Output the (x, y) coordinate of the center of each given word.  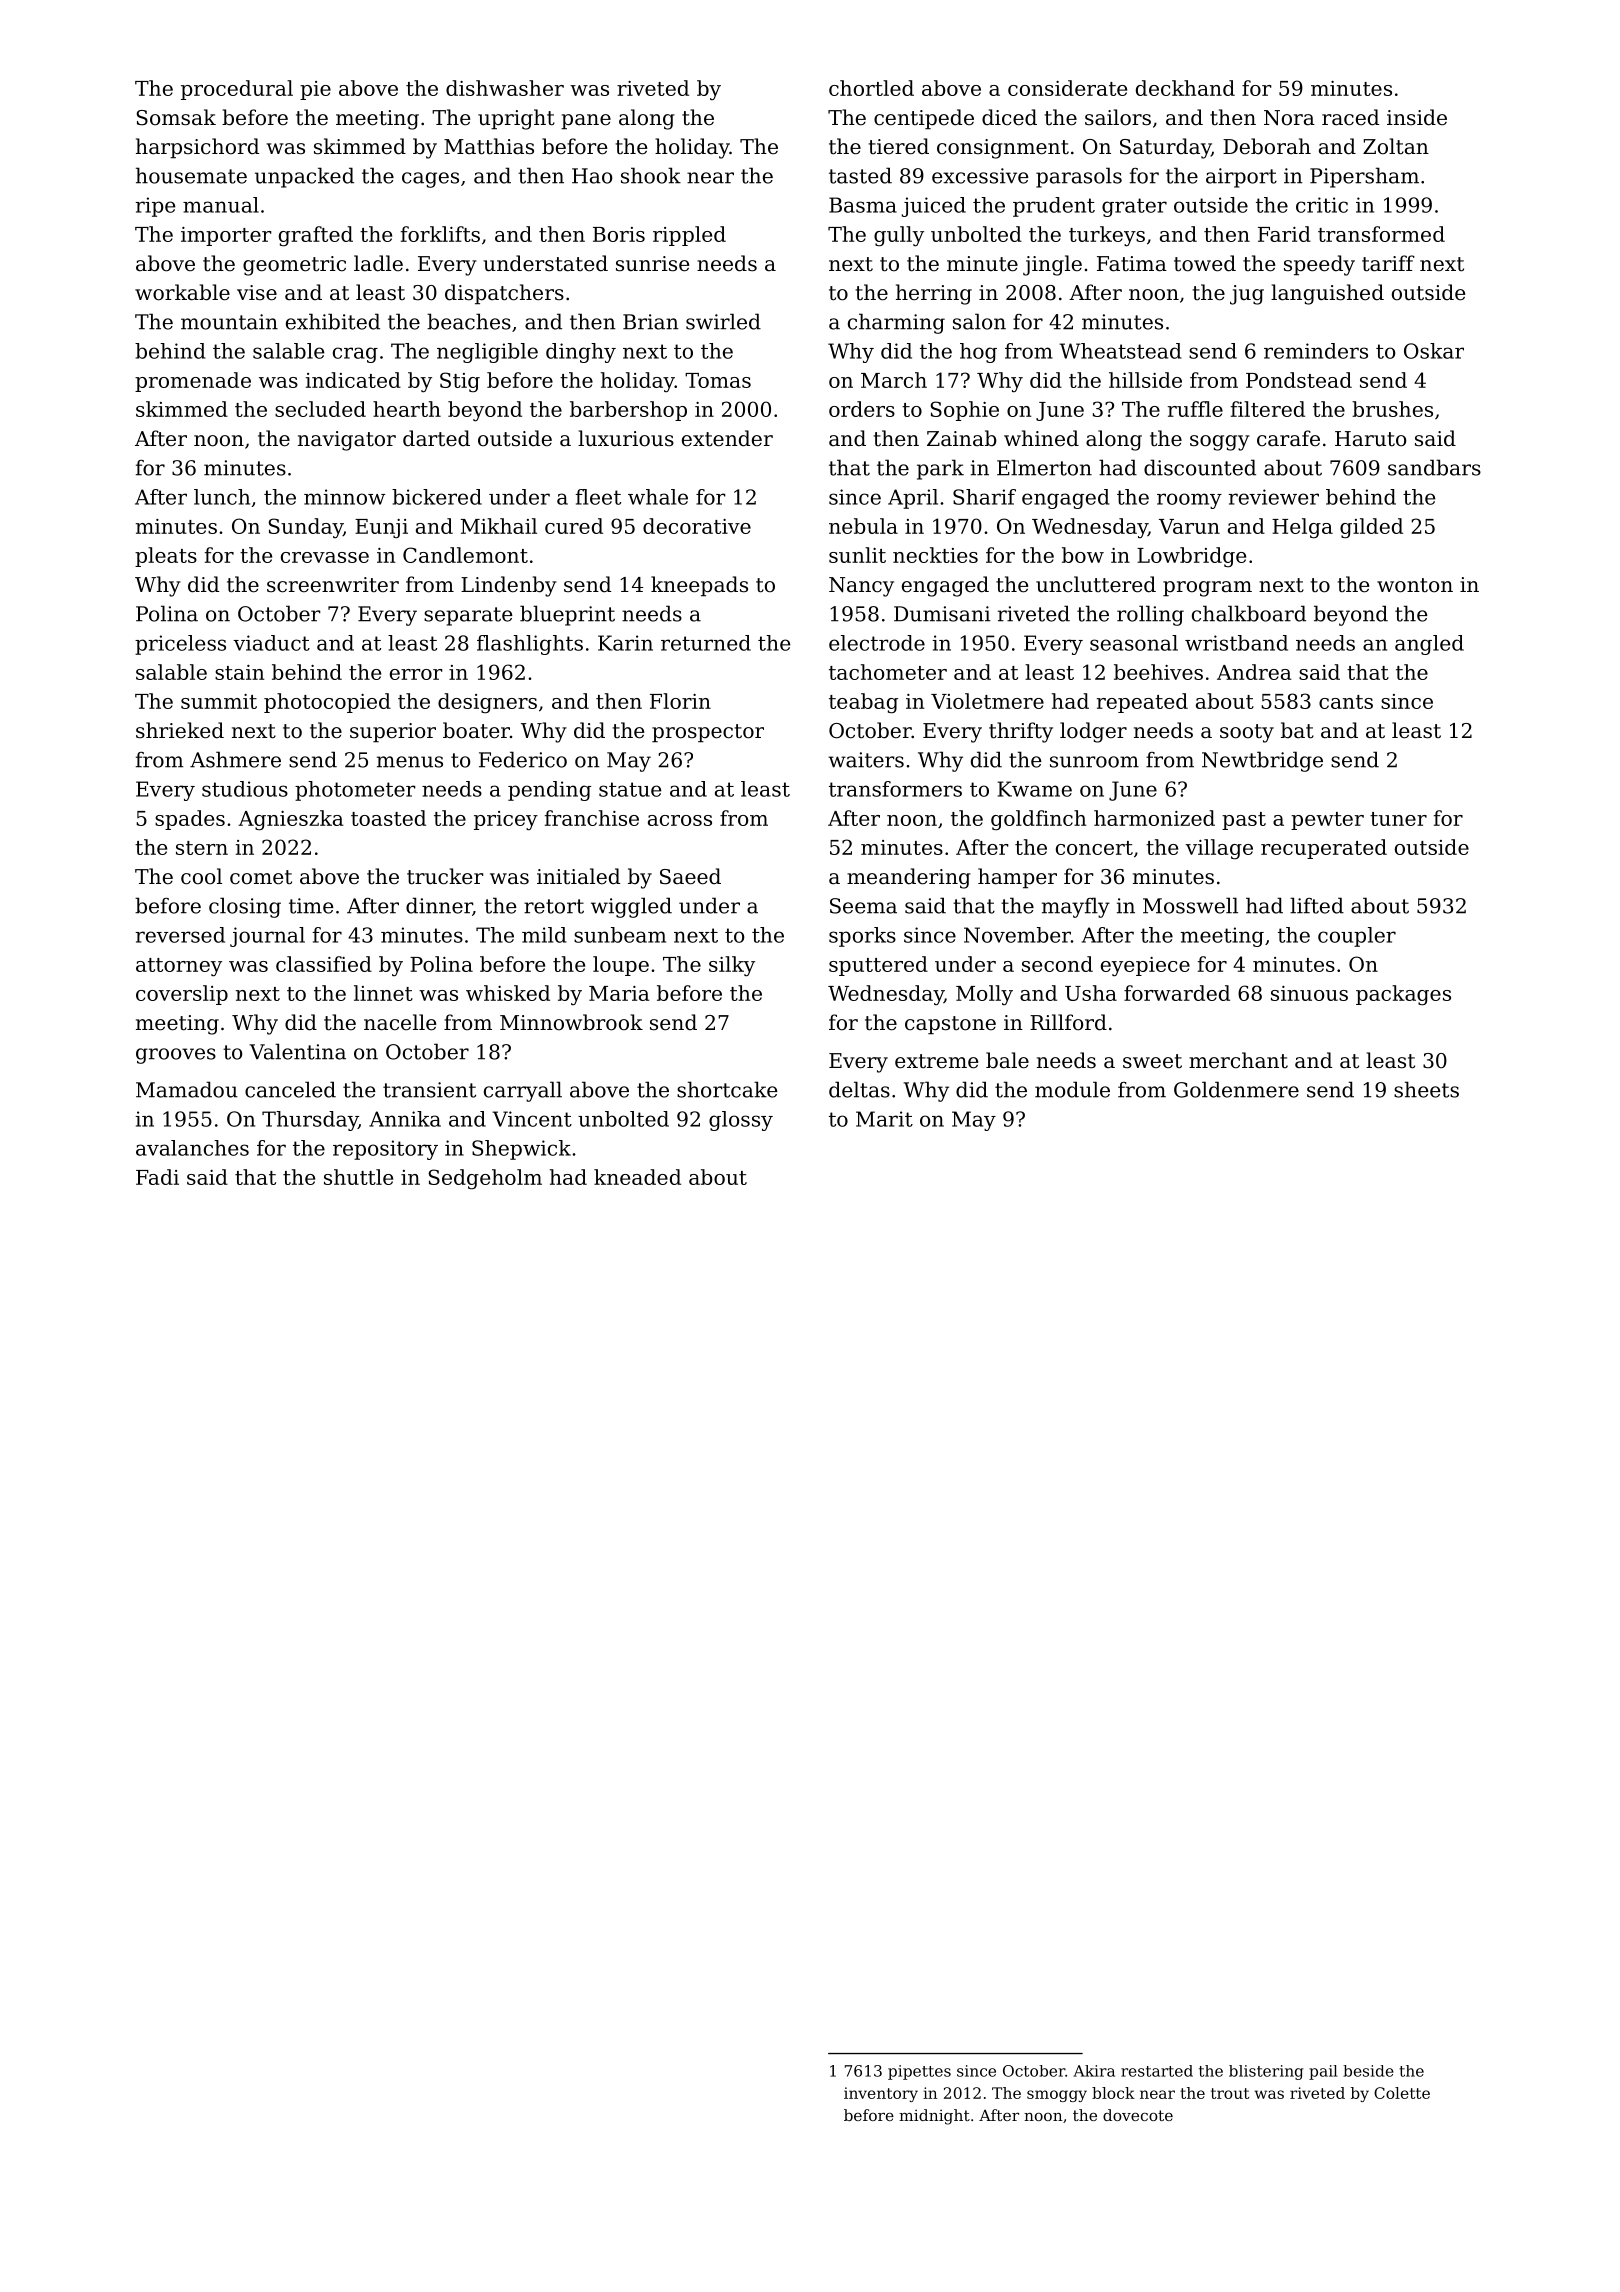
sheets (1426, 1089)
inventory (881, 2094)
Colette (1402, 2093)
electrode (877, 643)
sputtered (878, 966)
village (1219, 849)
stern (202, 848)
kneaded (637, 1177)
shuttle (358, 1177)
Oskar (1434, 351)
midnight (934, 2117)
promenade (193, 382)
